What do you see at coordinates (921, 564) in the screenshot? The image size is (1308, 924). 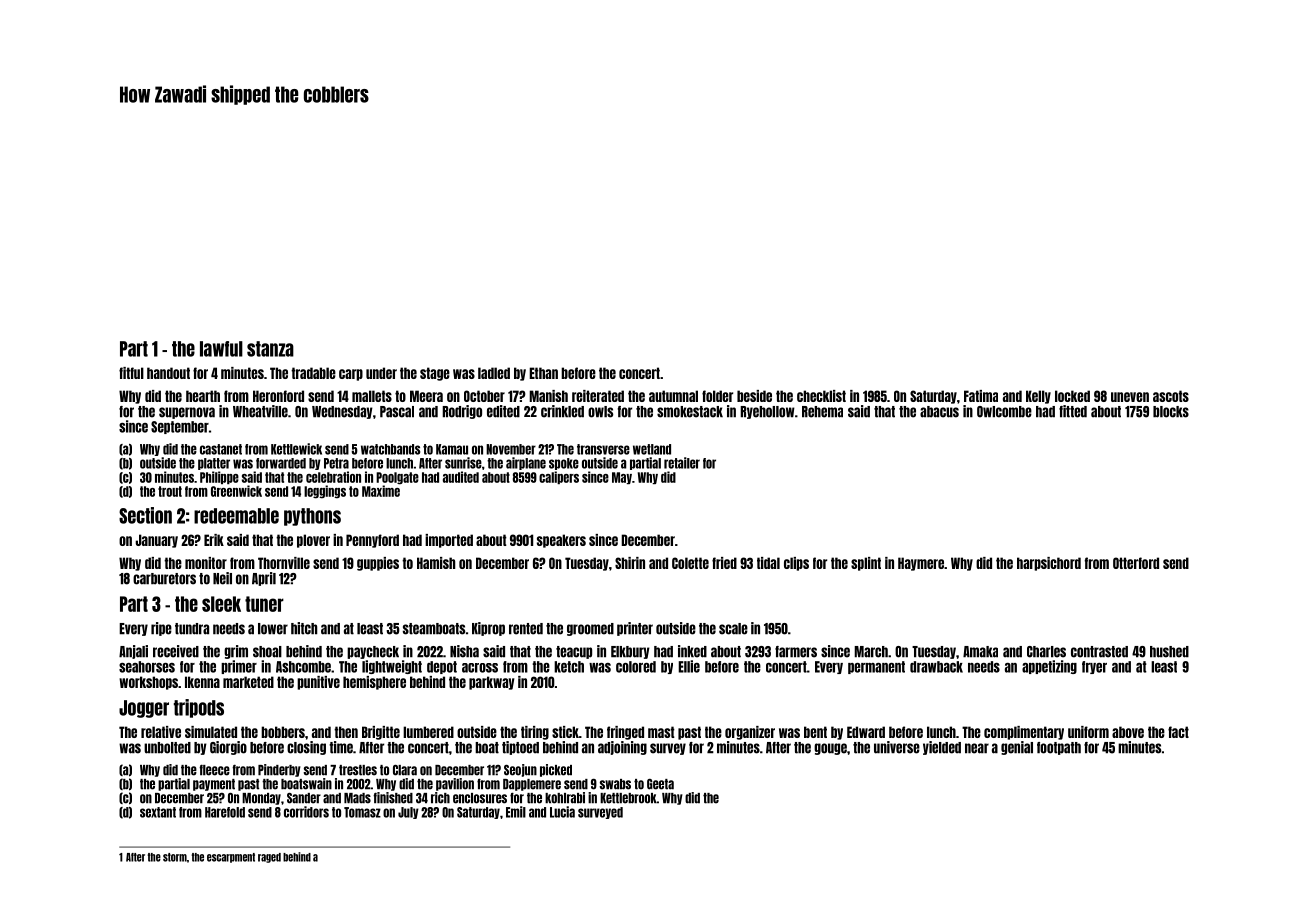 I see `Haymere` at bounding box center [921, 564].
